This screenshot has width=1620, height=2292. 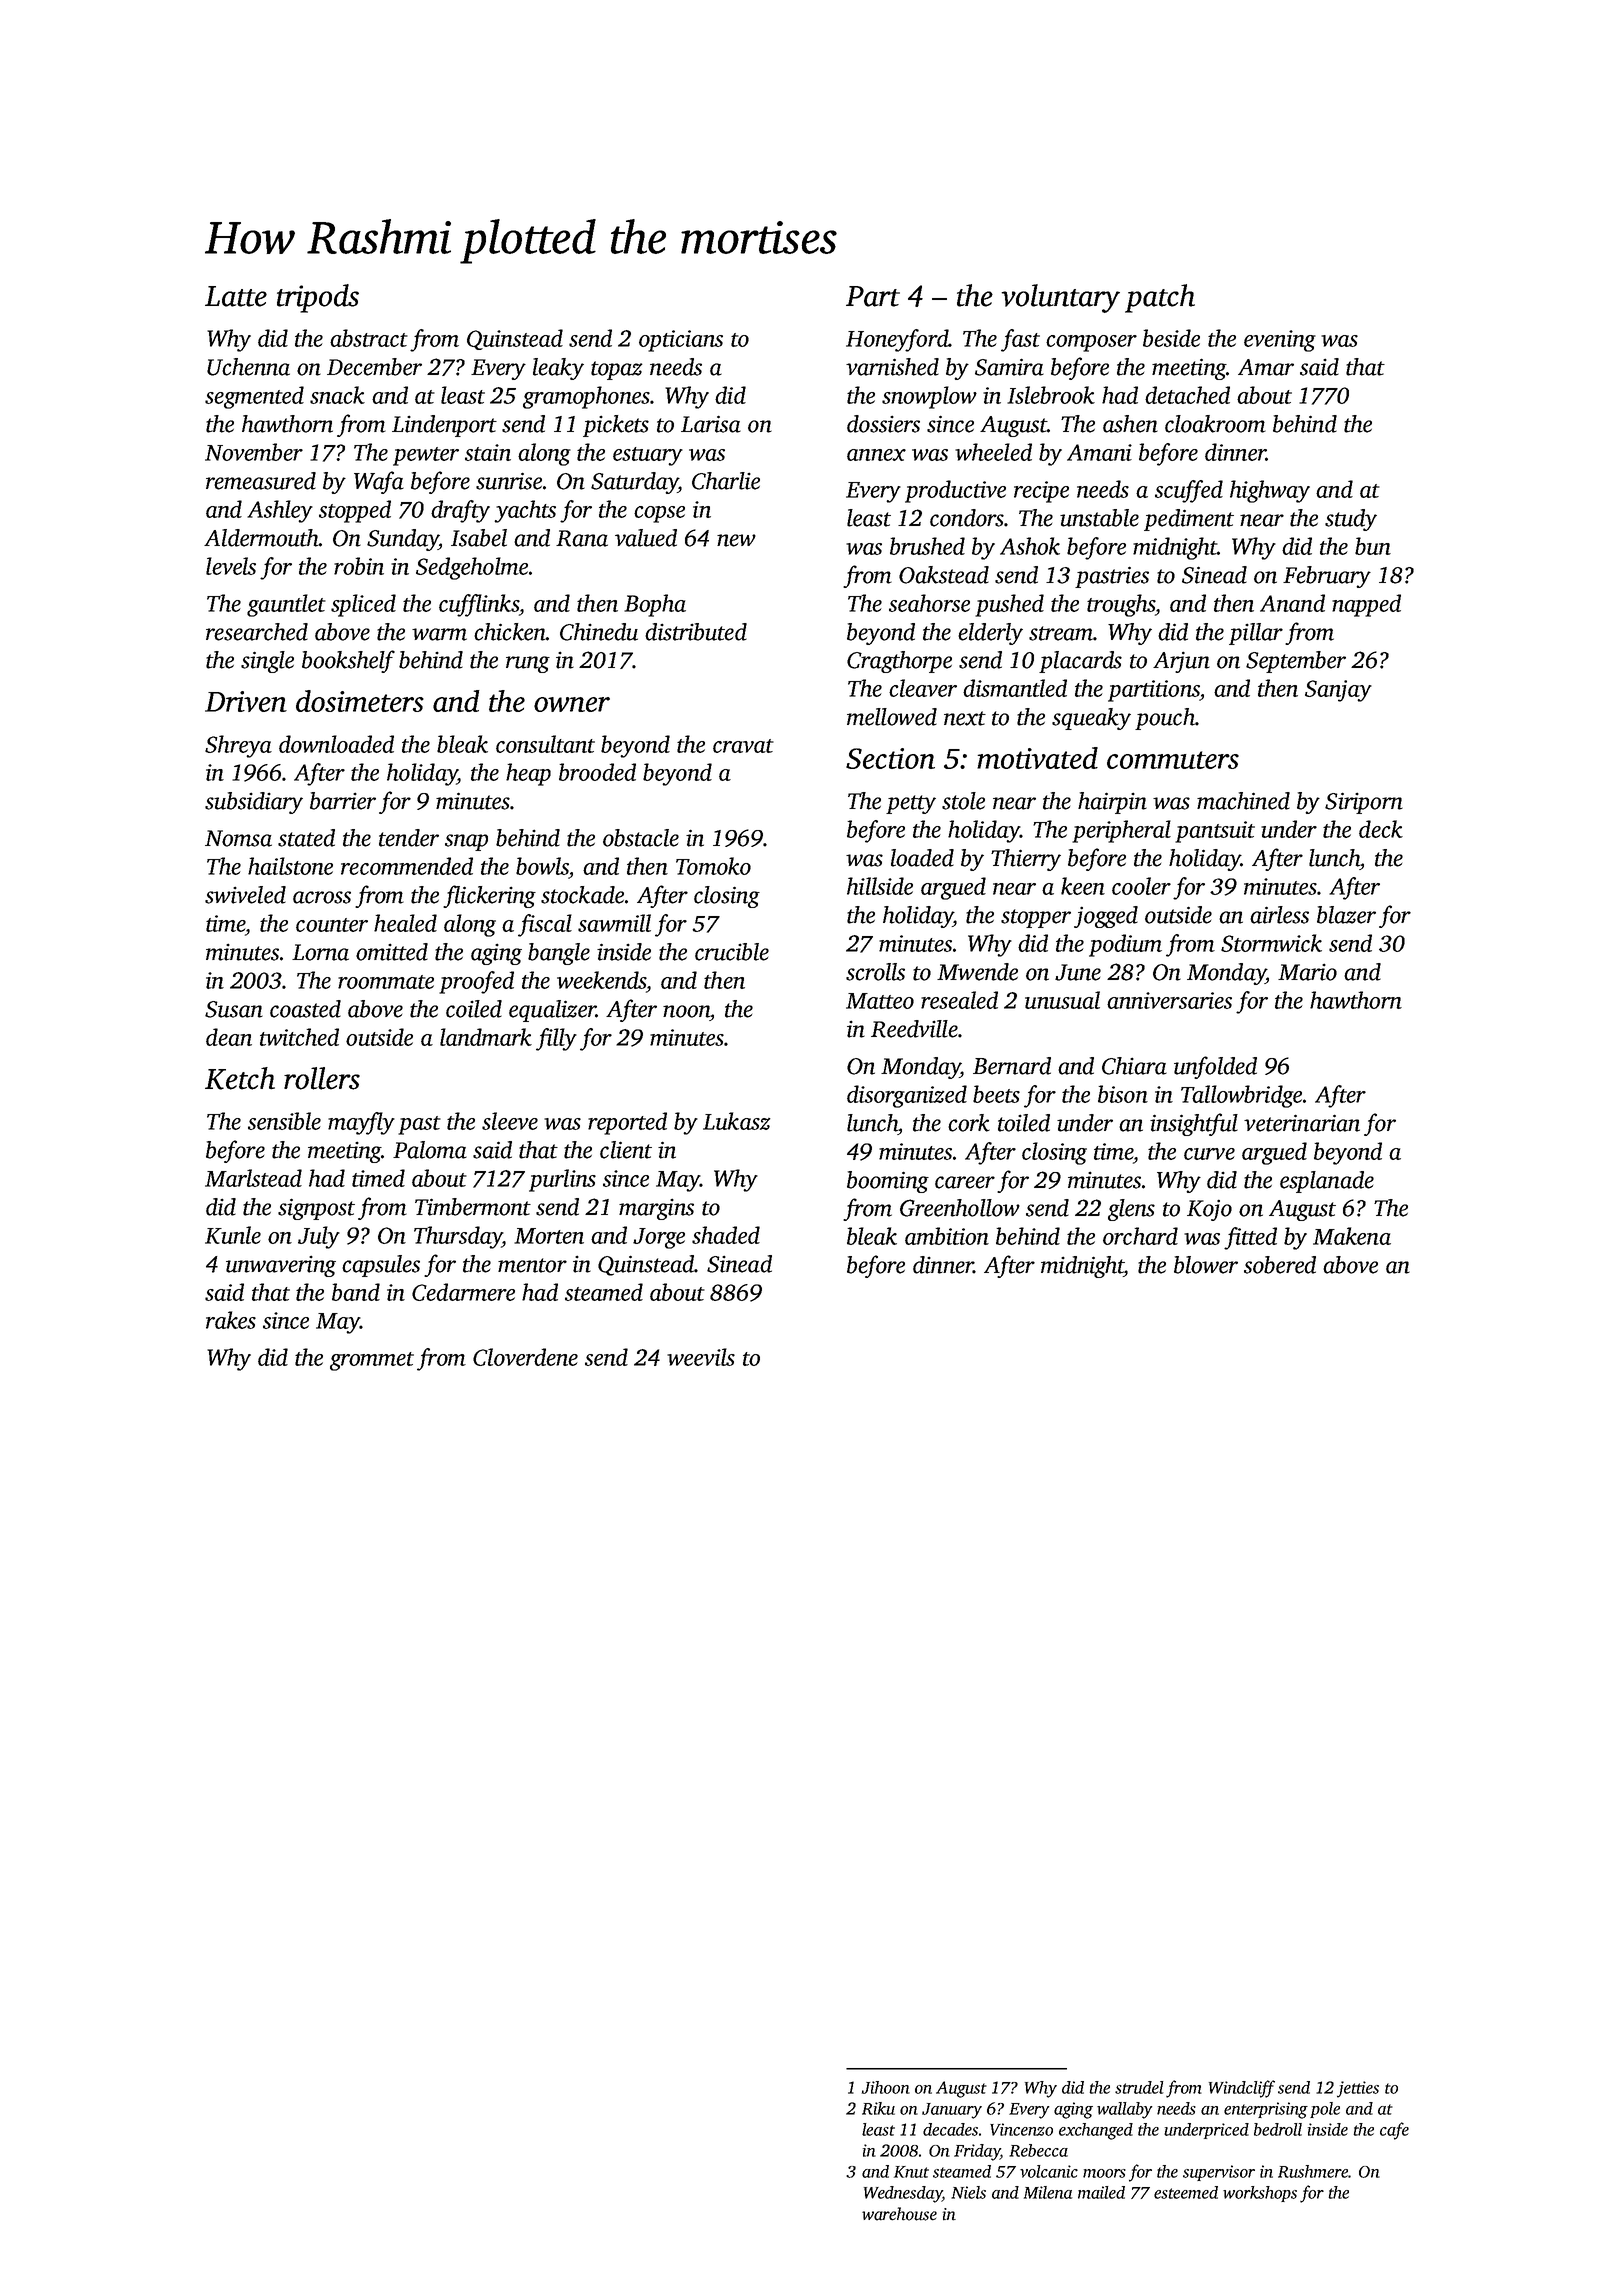 What do you see at coordinates (369, 338) in the screenshot?
I see `abstract` at bounding box center [369, 338].
